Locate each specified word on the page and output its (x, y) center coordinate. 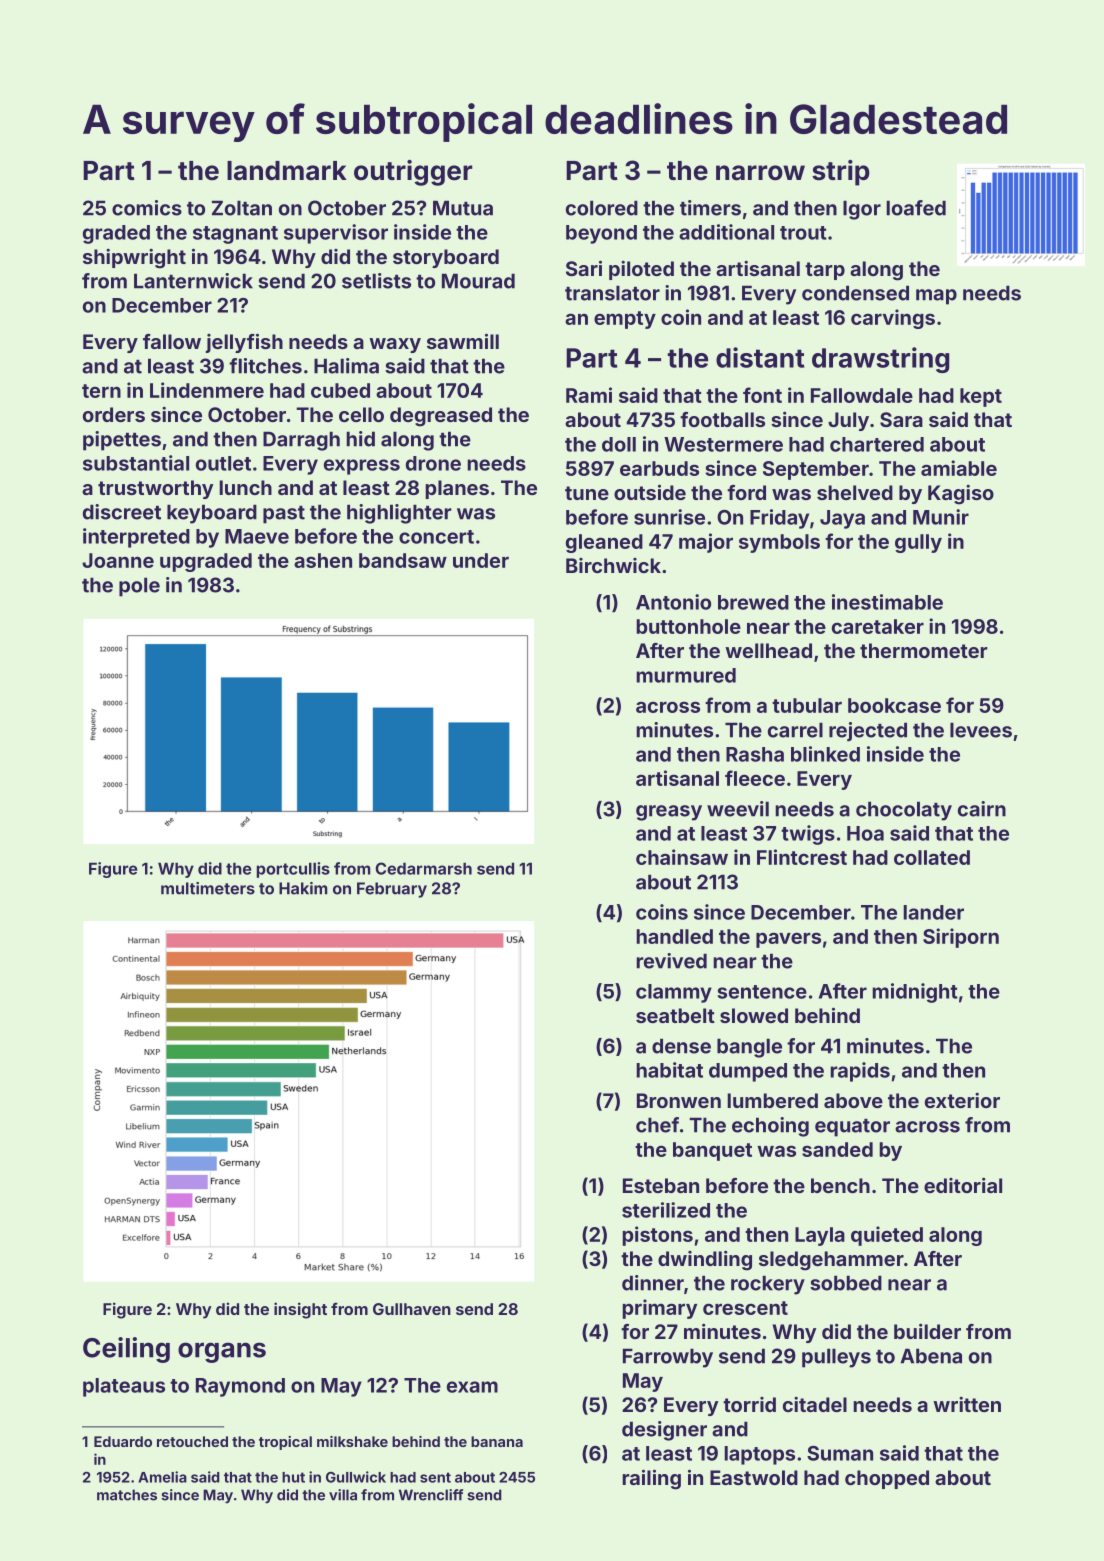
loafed (916, 208)
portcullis (293, 870)
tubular (807, 705)
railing (651, 1479)
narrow (760, 173)
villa (343, 1495)
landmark (287, 171)
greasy (669, 813)
